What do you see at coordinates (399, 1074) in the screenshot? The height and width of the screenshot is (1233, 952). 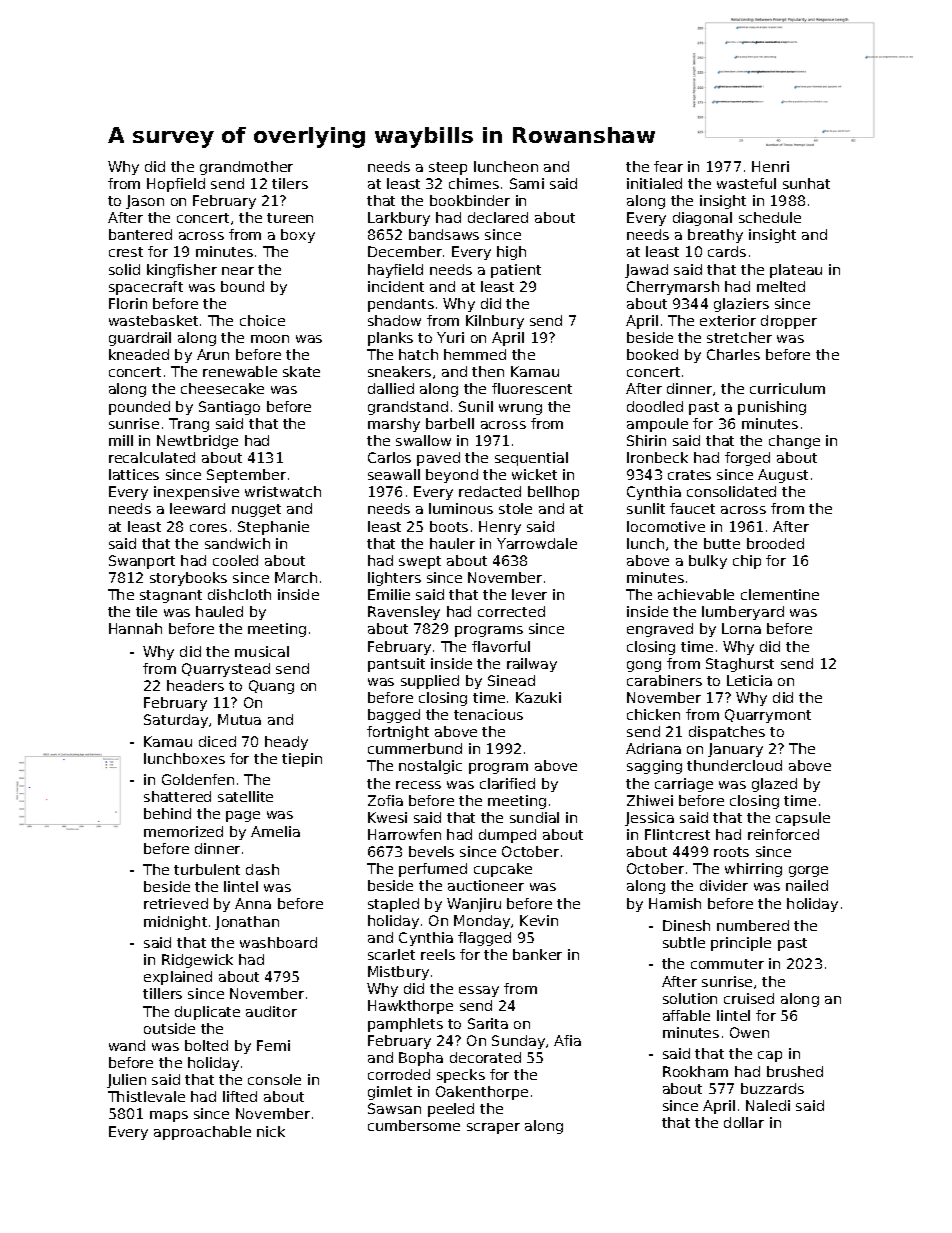 I see `corroded` at bounding box center [399, 1074].
